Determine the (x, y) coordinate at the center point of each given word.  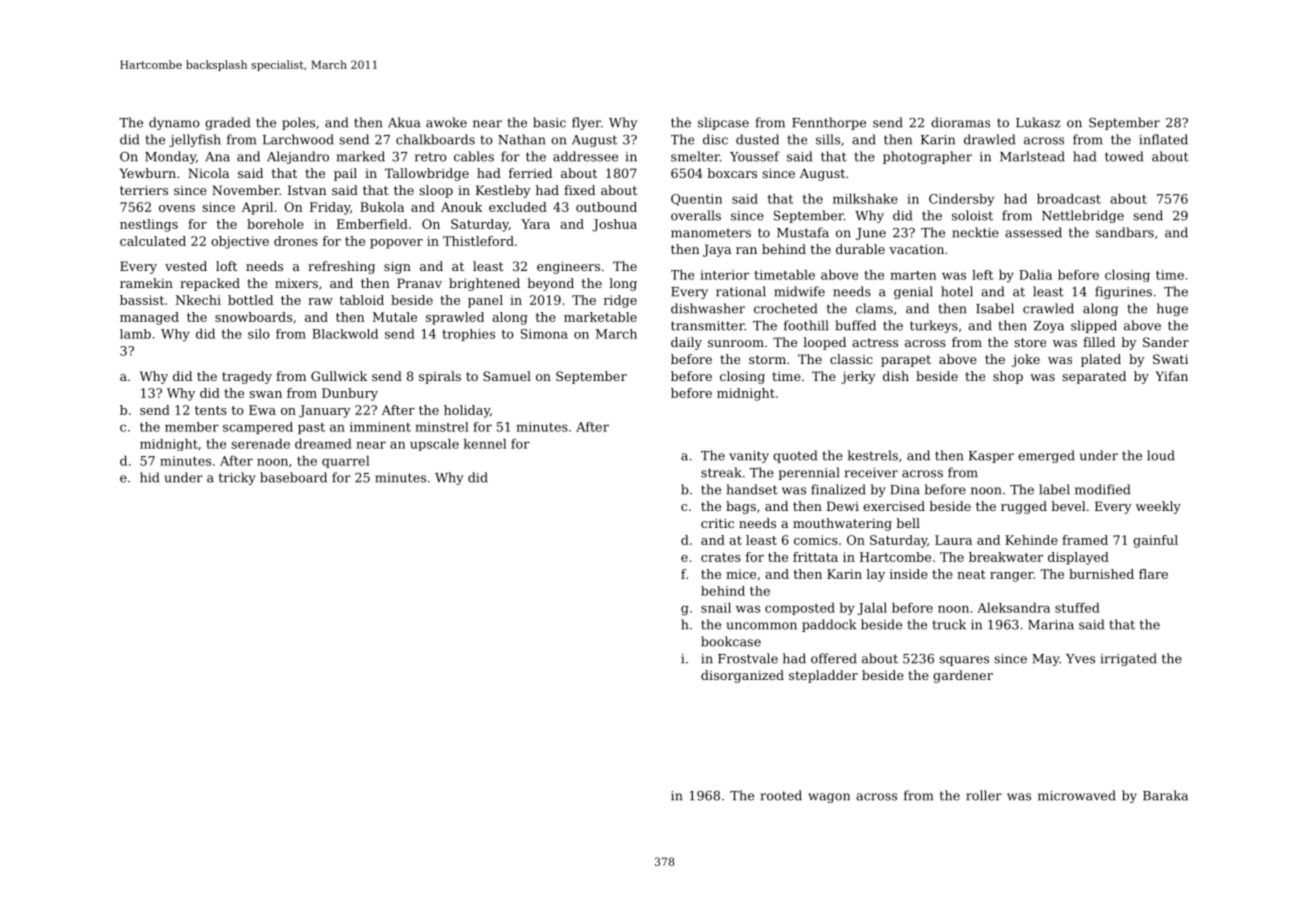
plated (1101, 360)
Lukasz (1038, 122)
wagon (829, 798)
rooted (781, 795)
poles (298, 123)
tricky (237, 478)
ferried (530, 173)
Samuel (507, 376)
